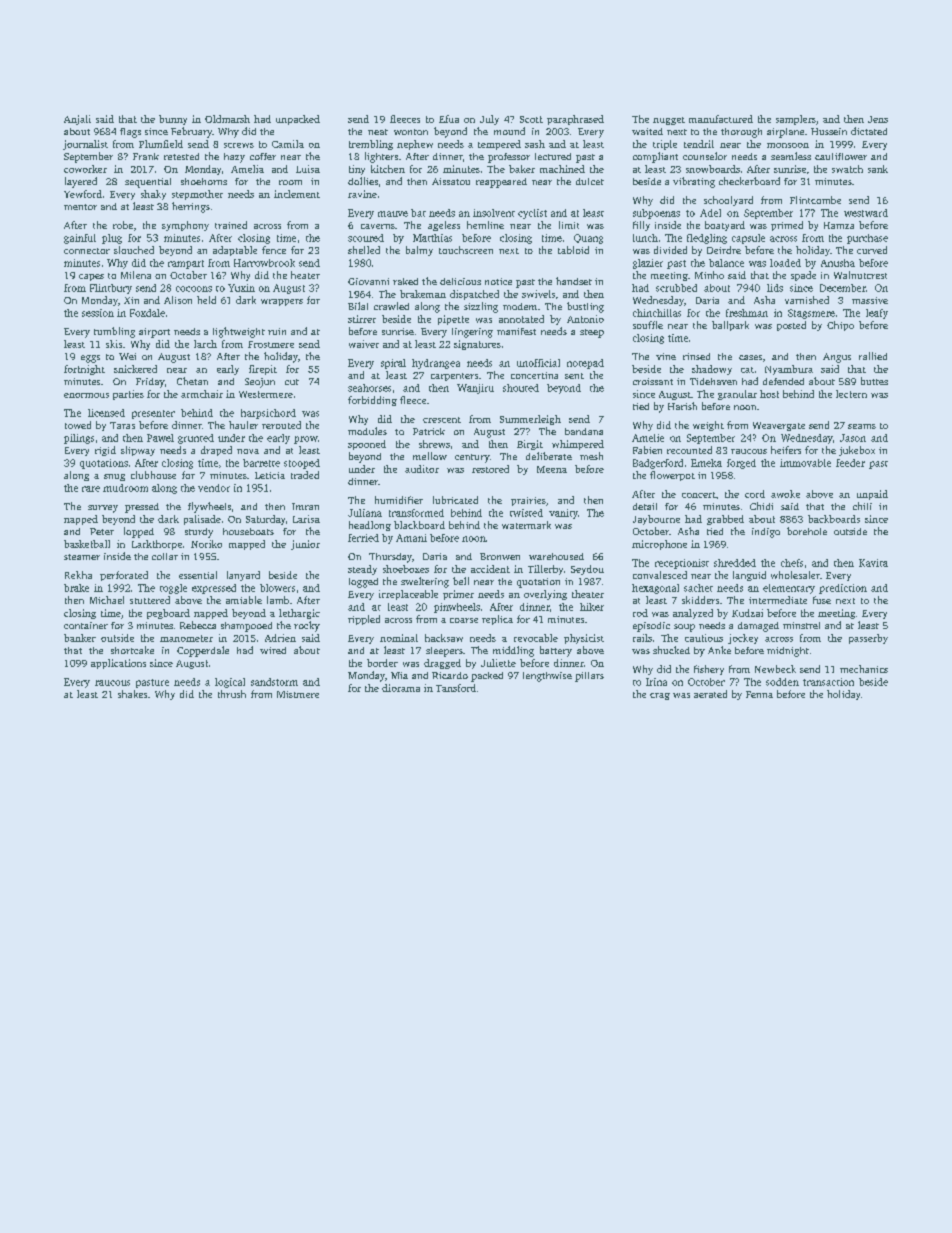  What do you see at coordinates (270, 475) in the screenshot?
I see `Leticia` at bounding box center [270, 475].
